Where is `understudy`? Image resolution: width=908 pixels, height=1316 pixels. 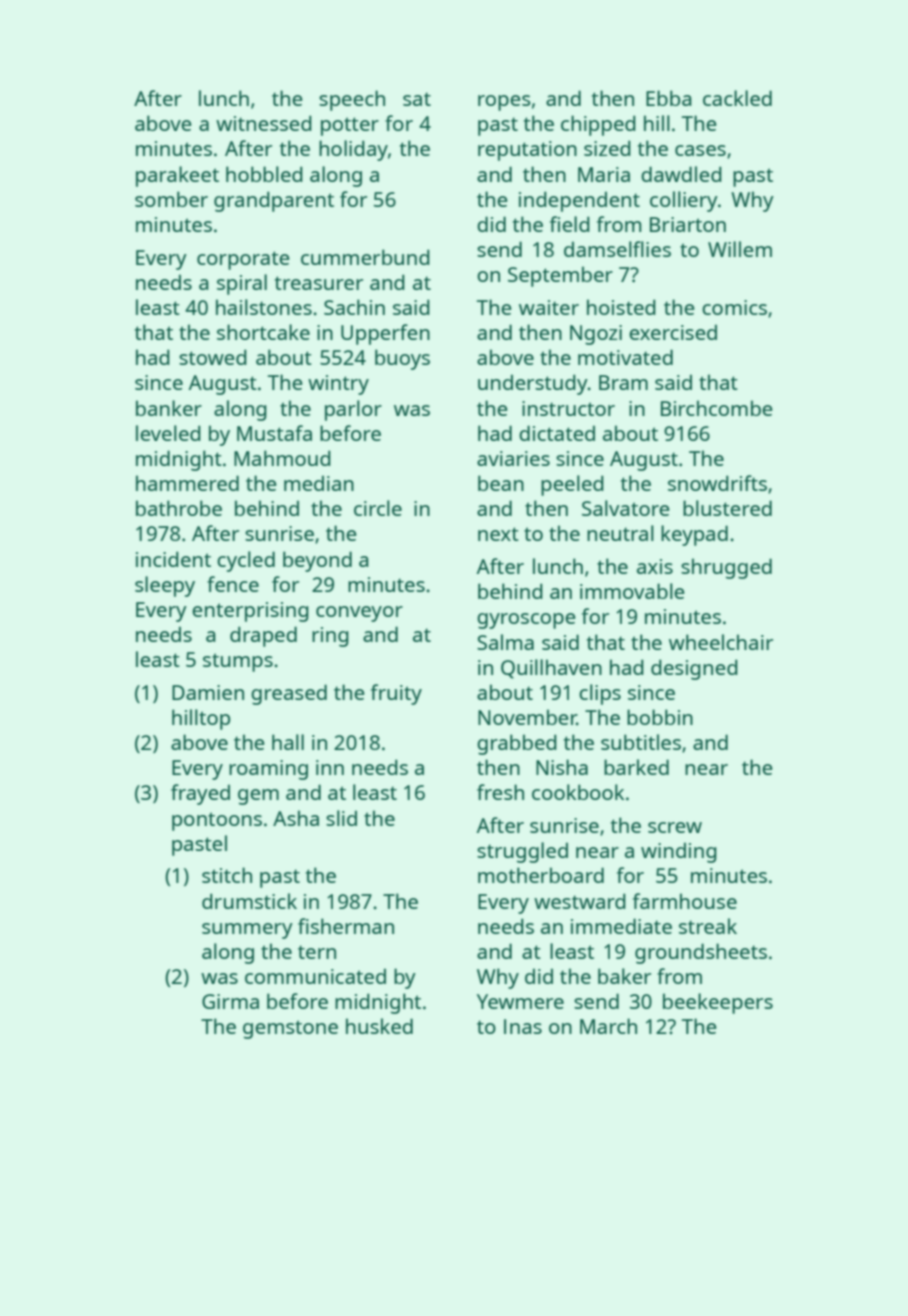 understudy is located at coordinates (533, 384).
